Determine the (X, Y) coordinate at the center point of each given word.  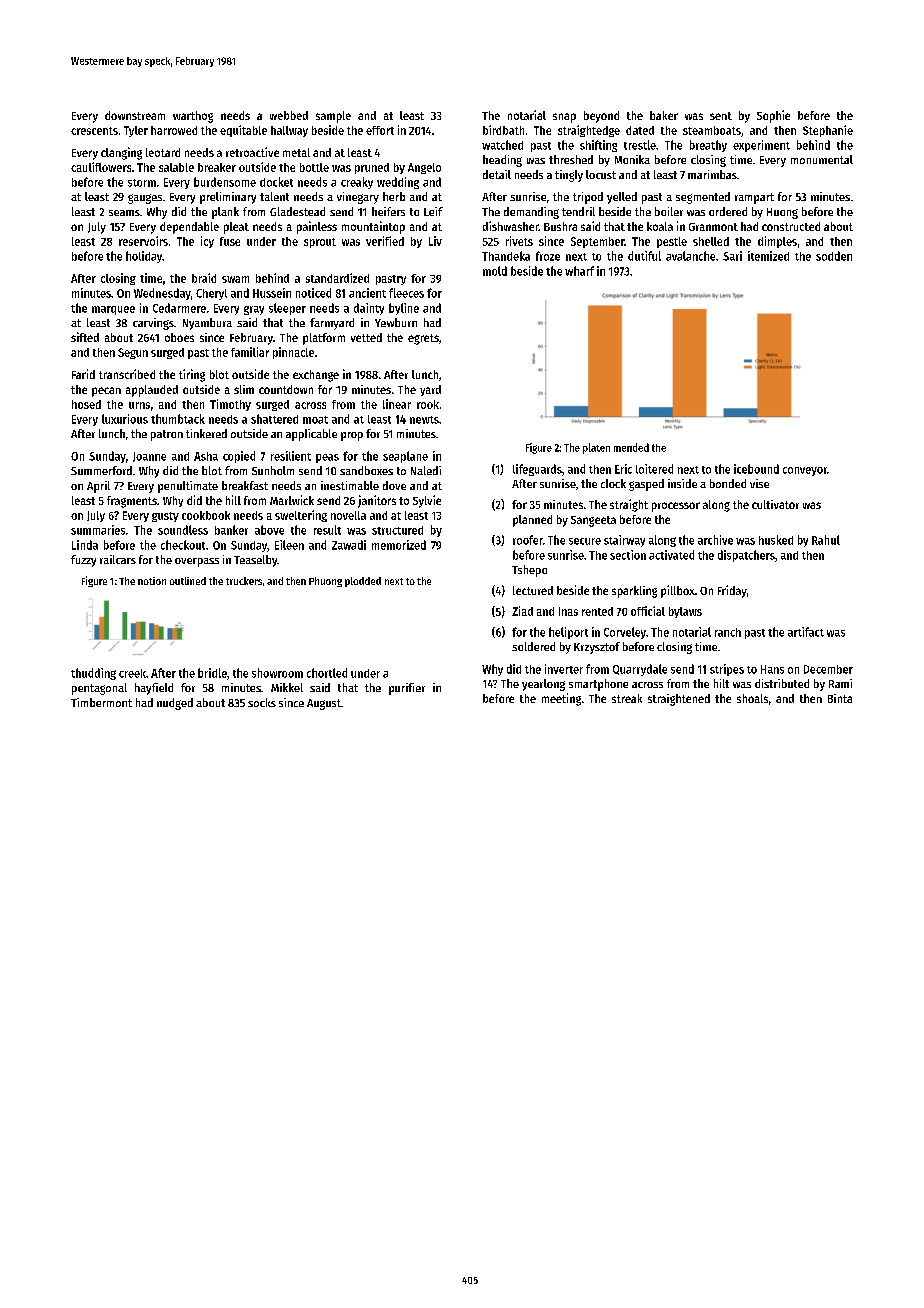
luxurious (125, 419)
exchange (316, 376)
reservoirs (143, 241)
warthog (193, 117)
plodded (363, 582)
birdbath (503, 130)
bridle (212, 673)
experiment (761, 146)
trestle (640, 145)
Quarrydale (640, 670)
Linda (85, 545)
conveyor (805, 471)
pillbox (678, 591)
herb (394, 196)
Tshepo (529, 571)
